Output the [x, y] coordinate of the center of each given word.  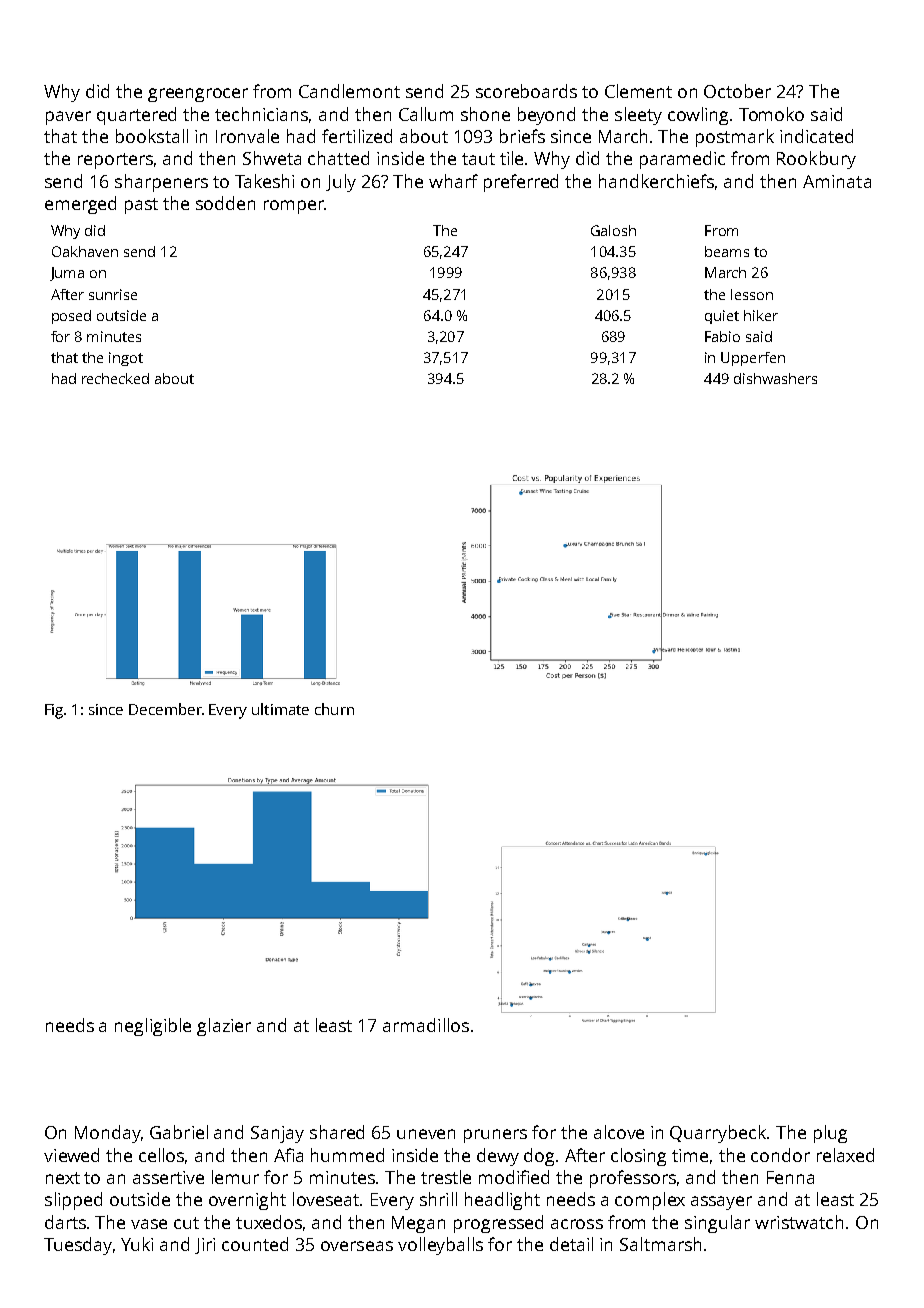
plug [830, 1134]
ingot [126, 359]
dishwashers [775, 378]
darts [65, 1222]
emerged [80, 205]
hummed [347, 1155]
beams [727, 251]
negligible [153, 1027]
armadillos [426, 1025]
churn [334, 709]
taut [478, 159]
